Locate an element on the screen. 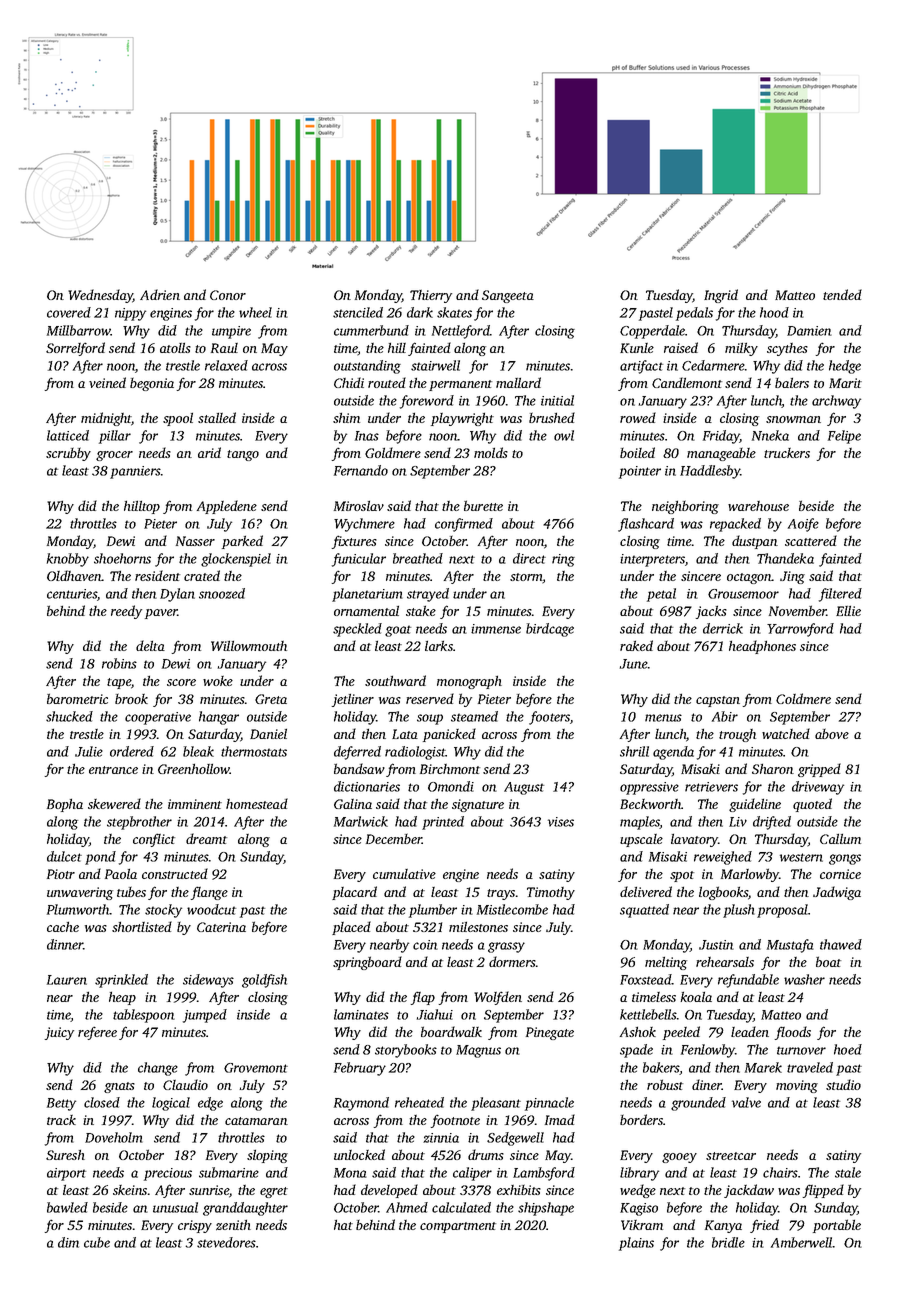  Amberwell is located at coordinates (802, 1242).
